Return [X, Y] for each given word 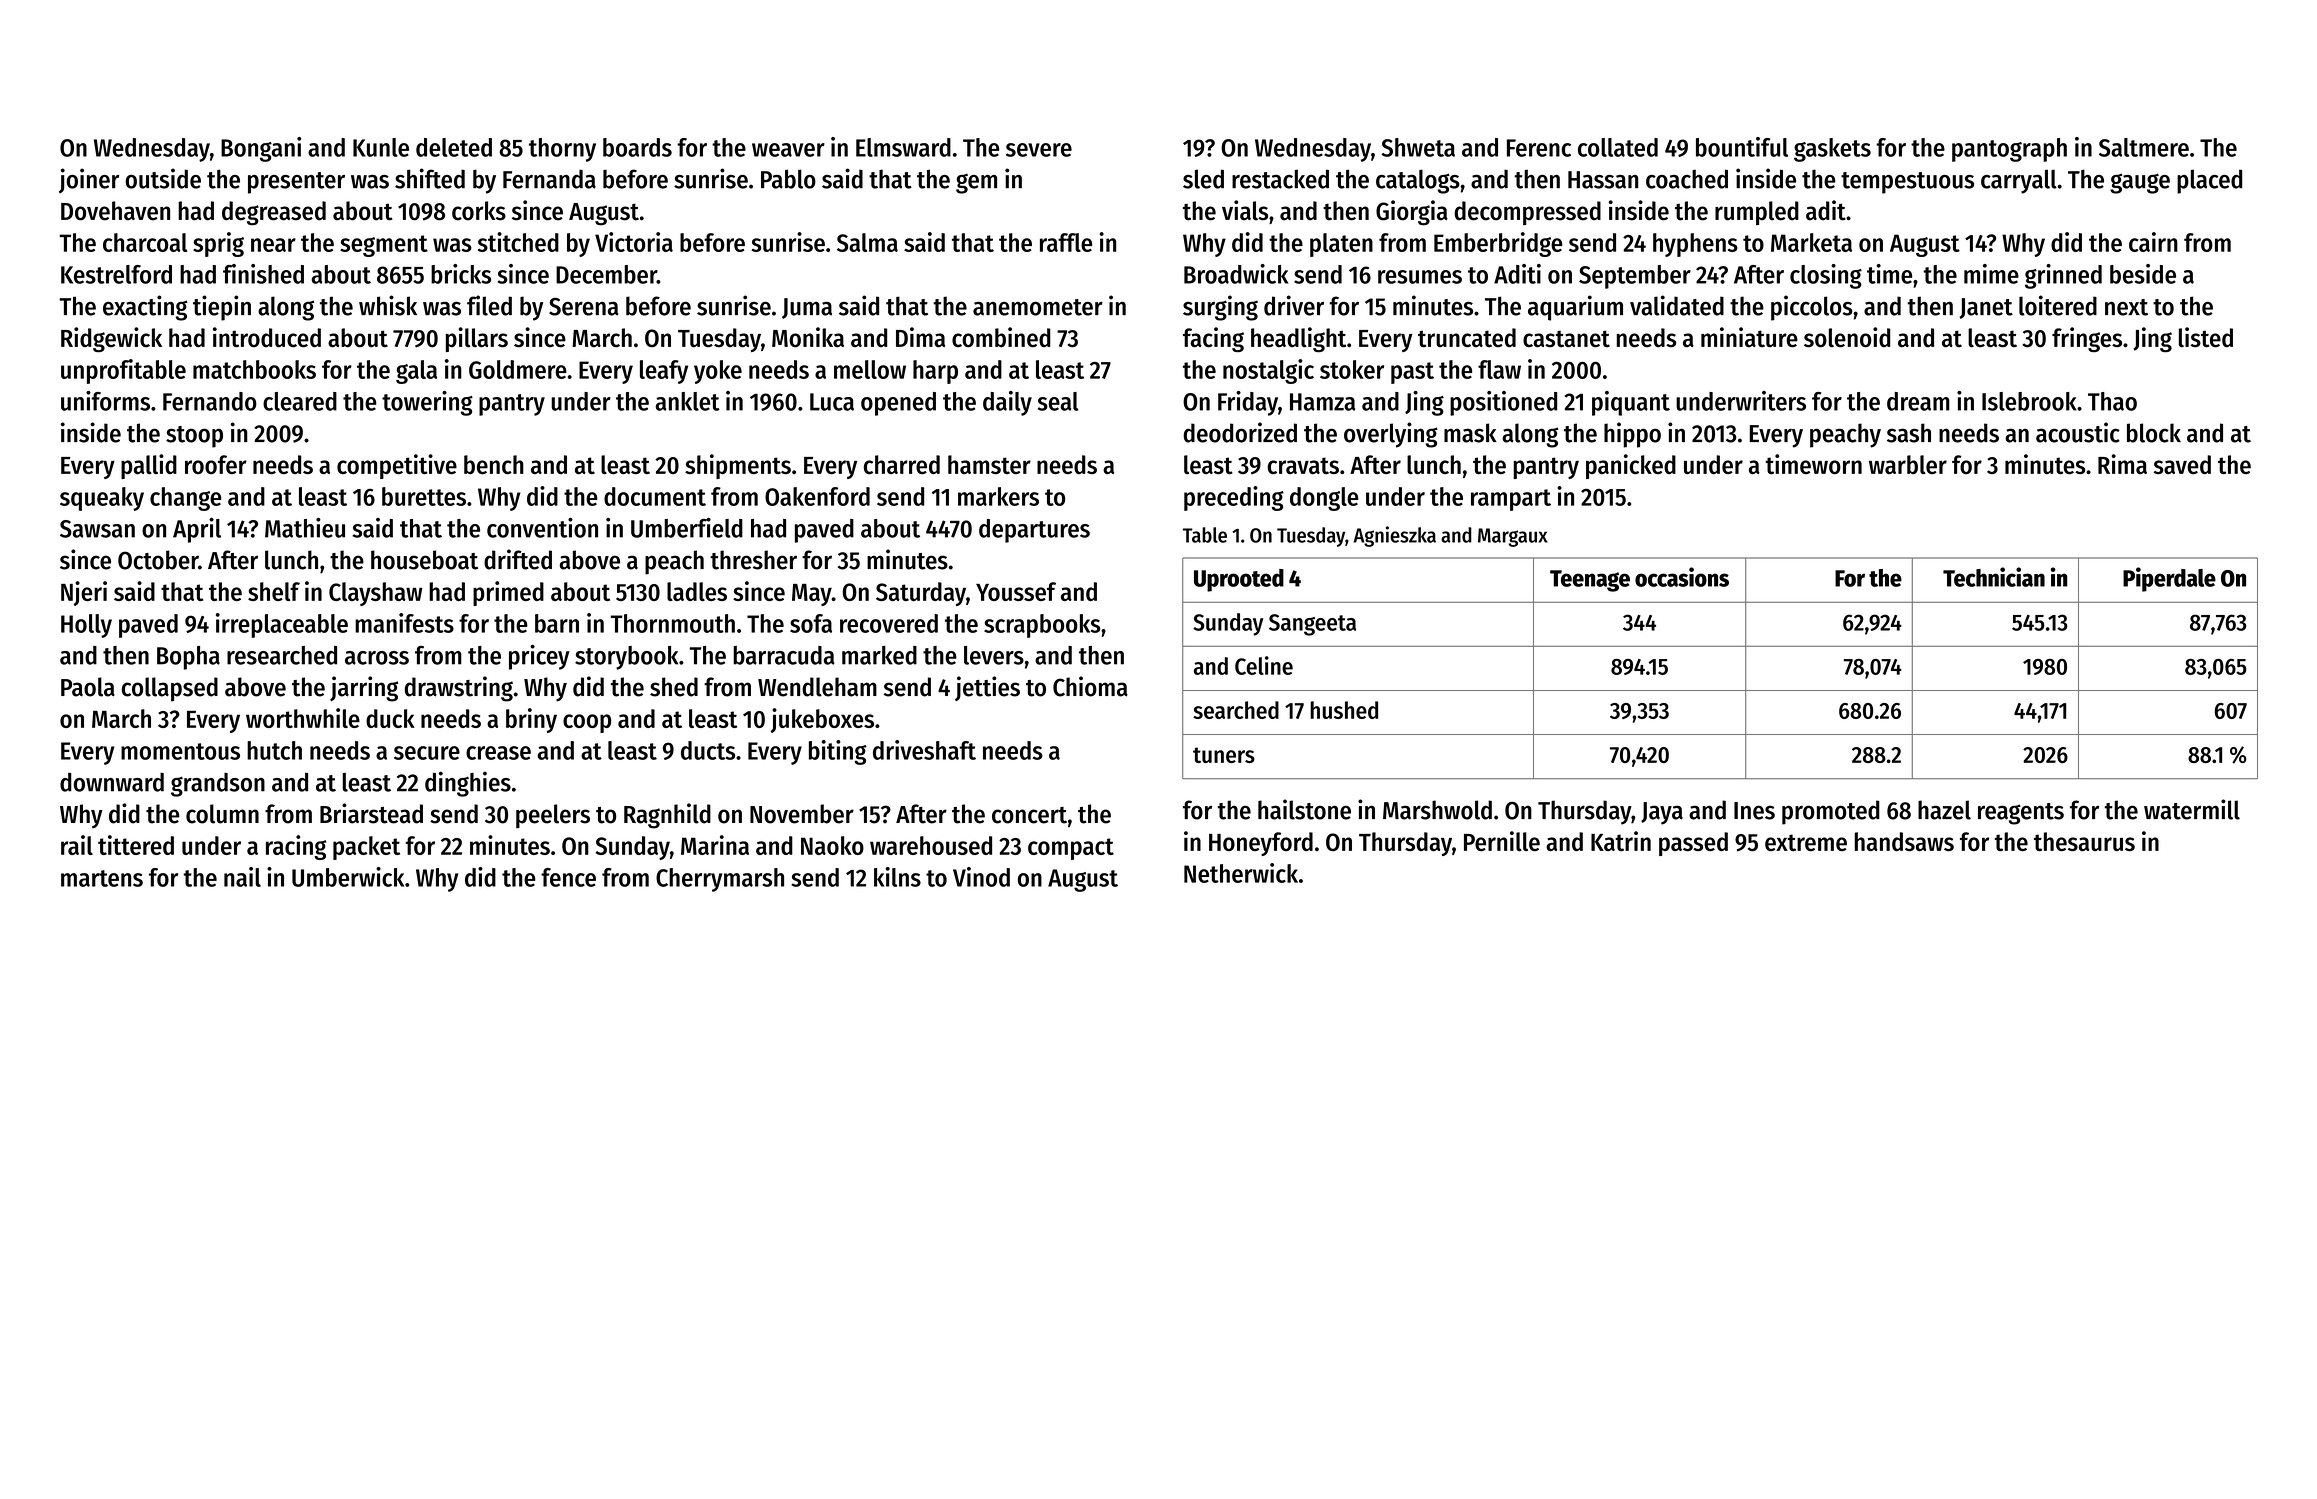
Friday [1248, 403]
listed [2206, 337]
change [186, 499]
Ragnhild [667, 816]
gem [976, 183]
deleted [454, 147]
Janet [1986, 308]
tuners [1224, 755]
